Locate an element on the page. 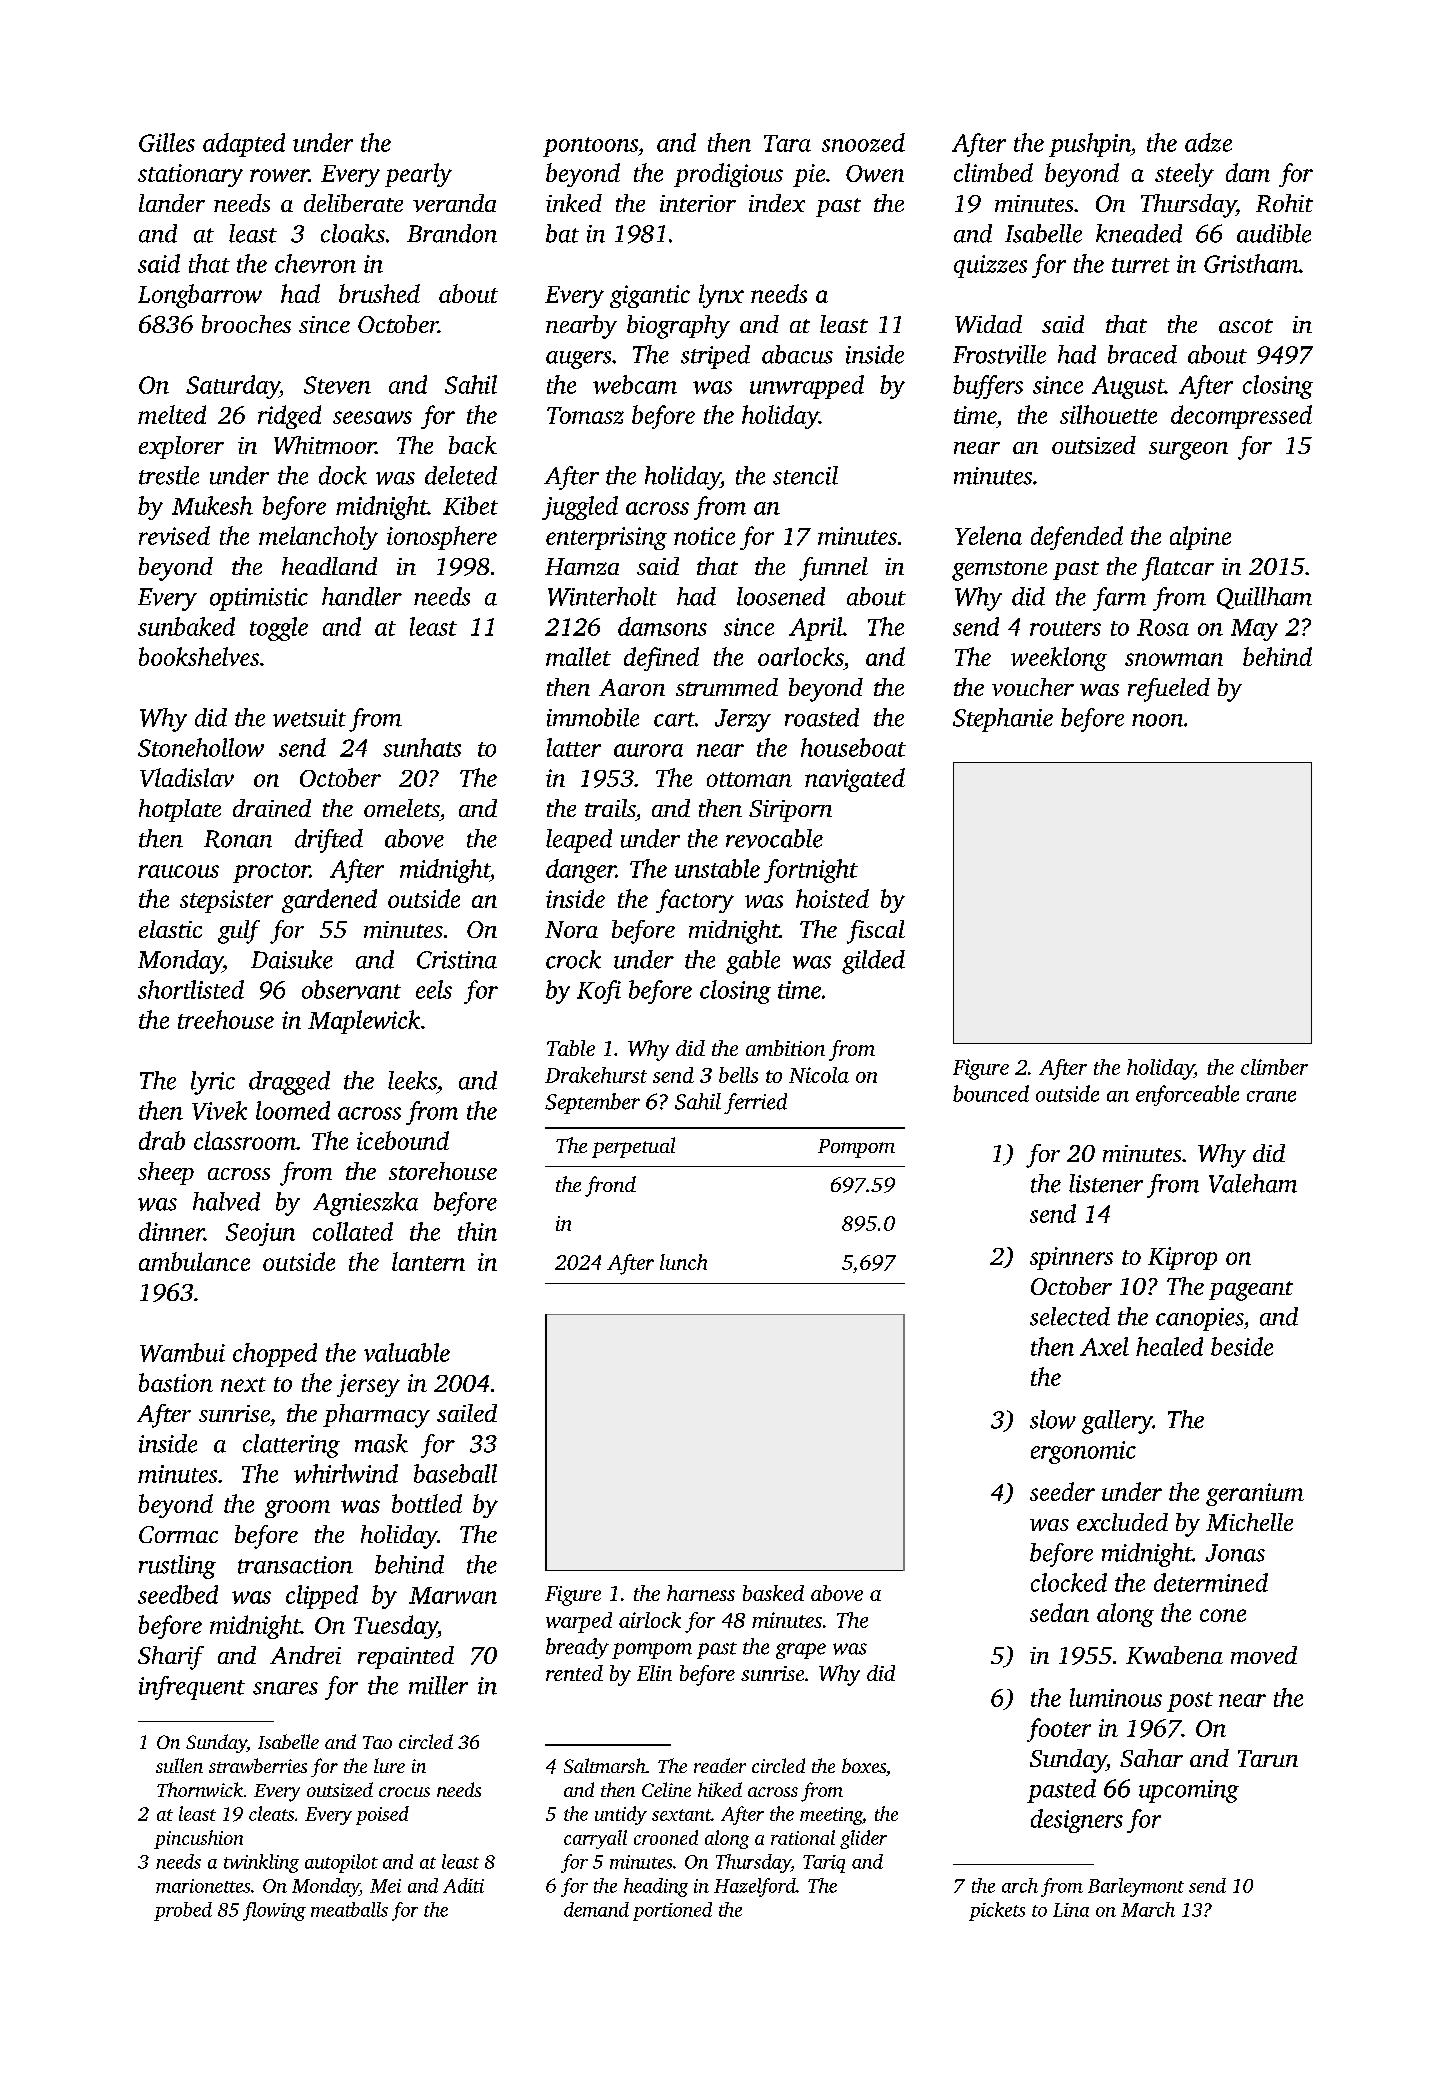 The height and width of the image is (2100, 1450). Tao is located at coordinates (377, 1742).
